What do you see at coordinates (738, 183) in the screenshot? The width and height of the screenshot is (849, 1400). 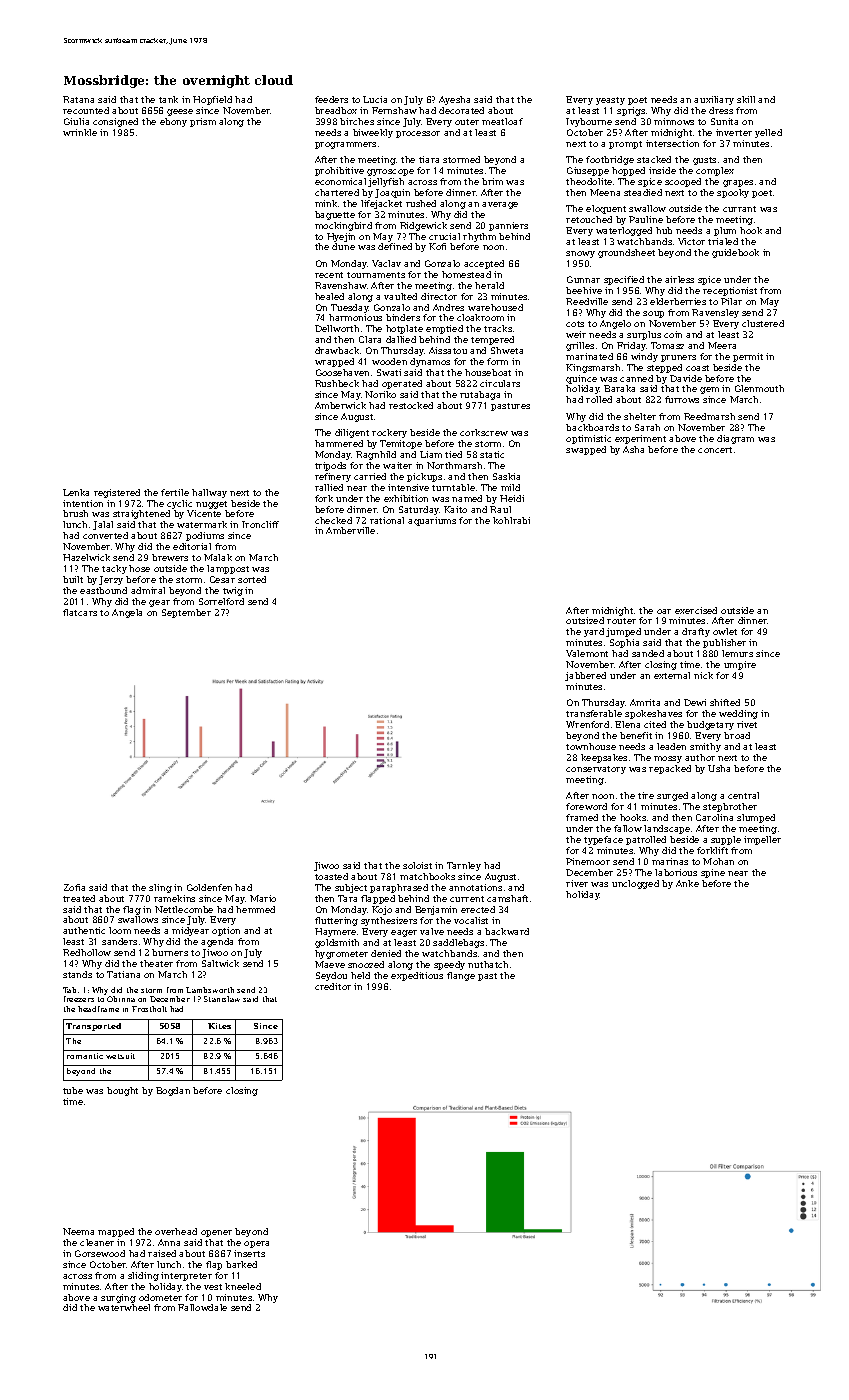 I see `grapes` at bounding box center [738, 183].
